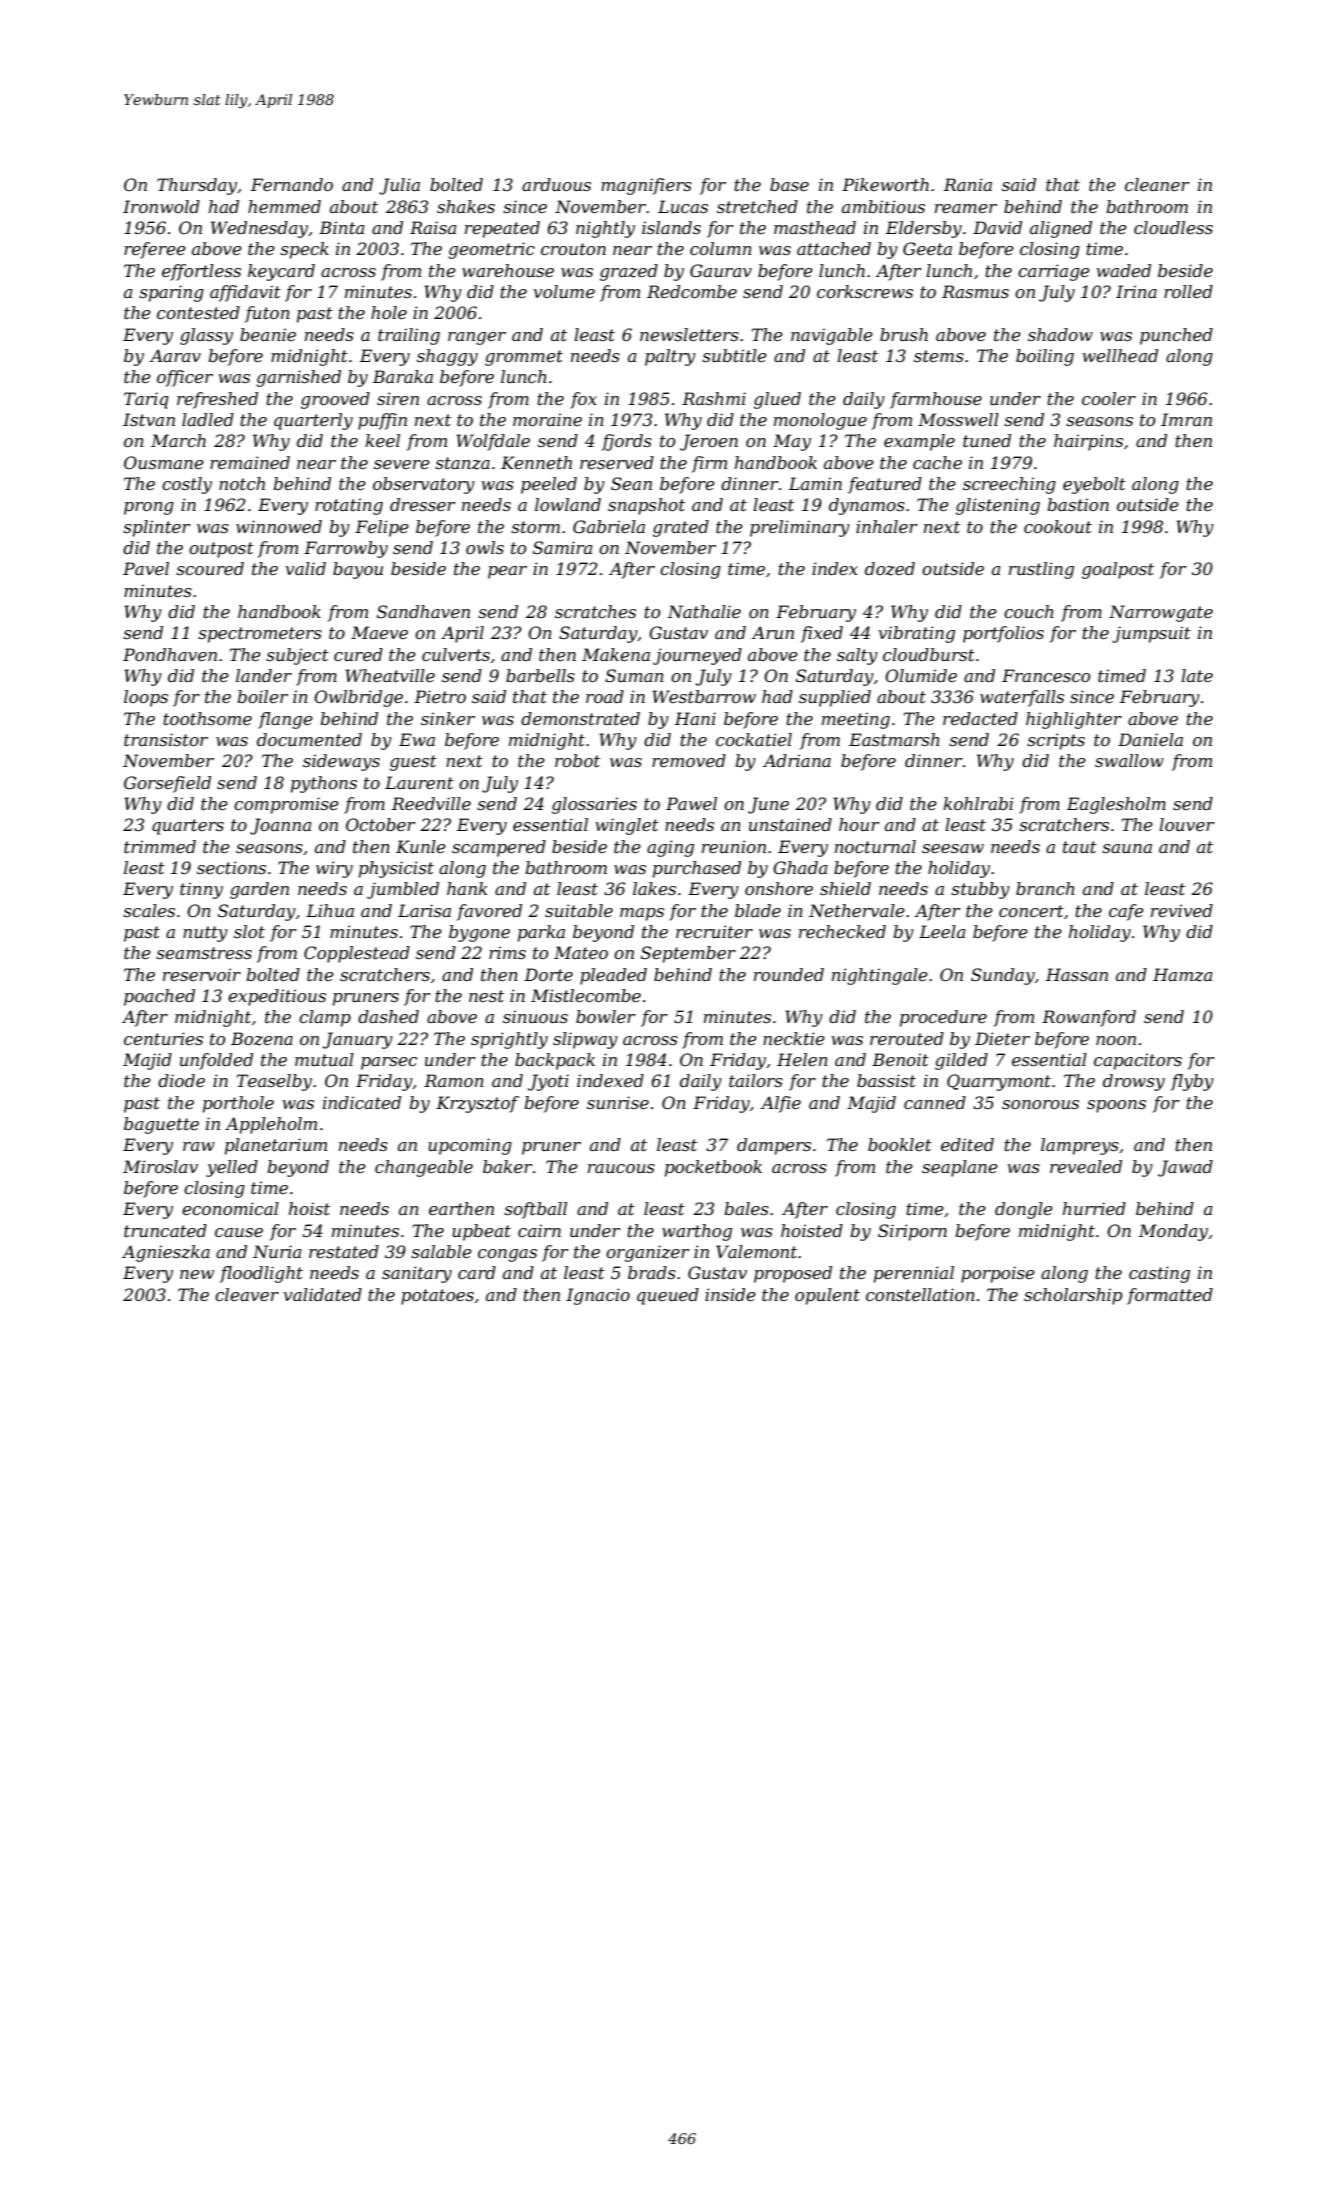 Image resolution: width=1337 pixels, height=2202 pixels. What do you see at coordinates (342, 227) in the document?
I see `Binta` at bounding box center [342, 227].
